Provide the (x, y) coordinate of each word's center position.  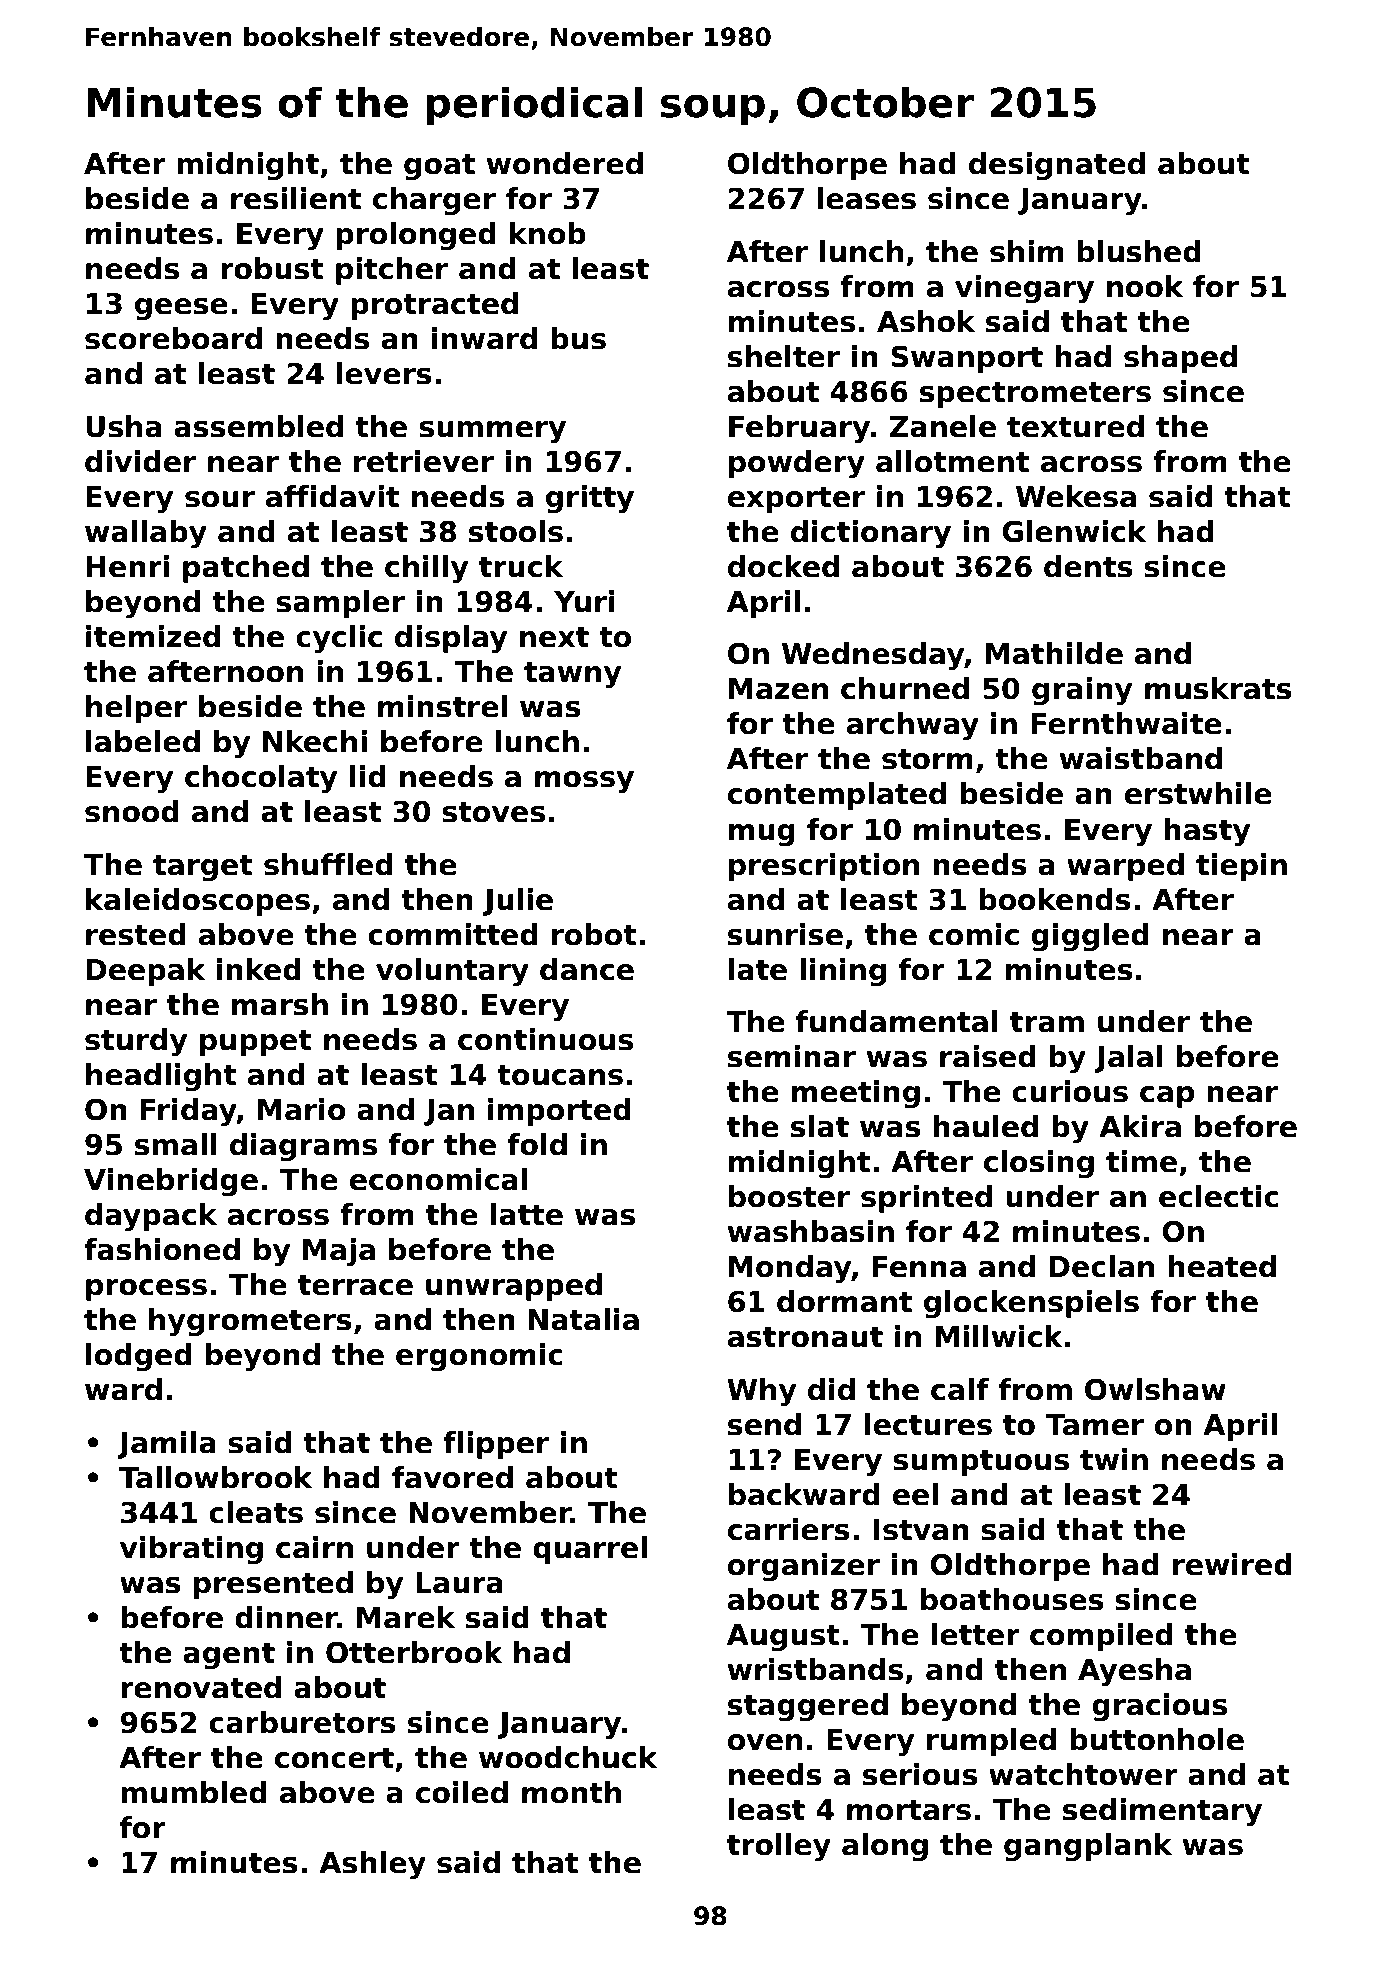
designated (1057, 166)
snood (132, 811)
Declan (1102, 1266)
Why (761, 1392)
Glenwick (1074, 531)
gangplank (1088, 1847)
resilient (296, 198)
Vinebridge (171, 1182)
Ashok (926, 321)
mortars (909, 1810)
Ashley (372, 1865)
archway (913, 726)
